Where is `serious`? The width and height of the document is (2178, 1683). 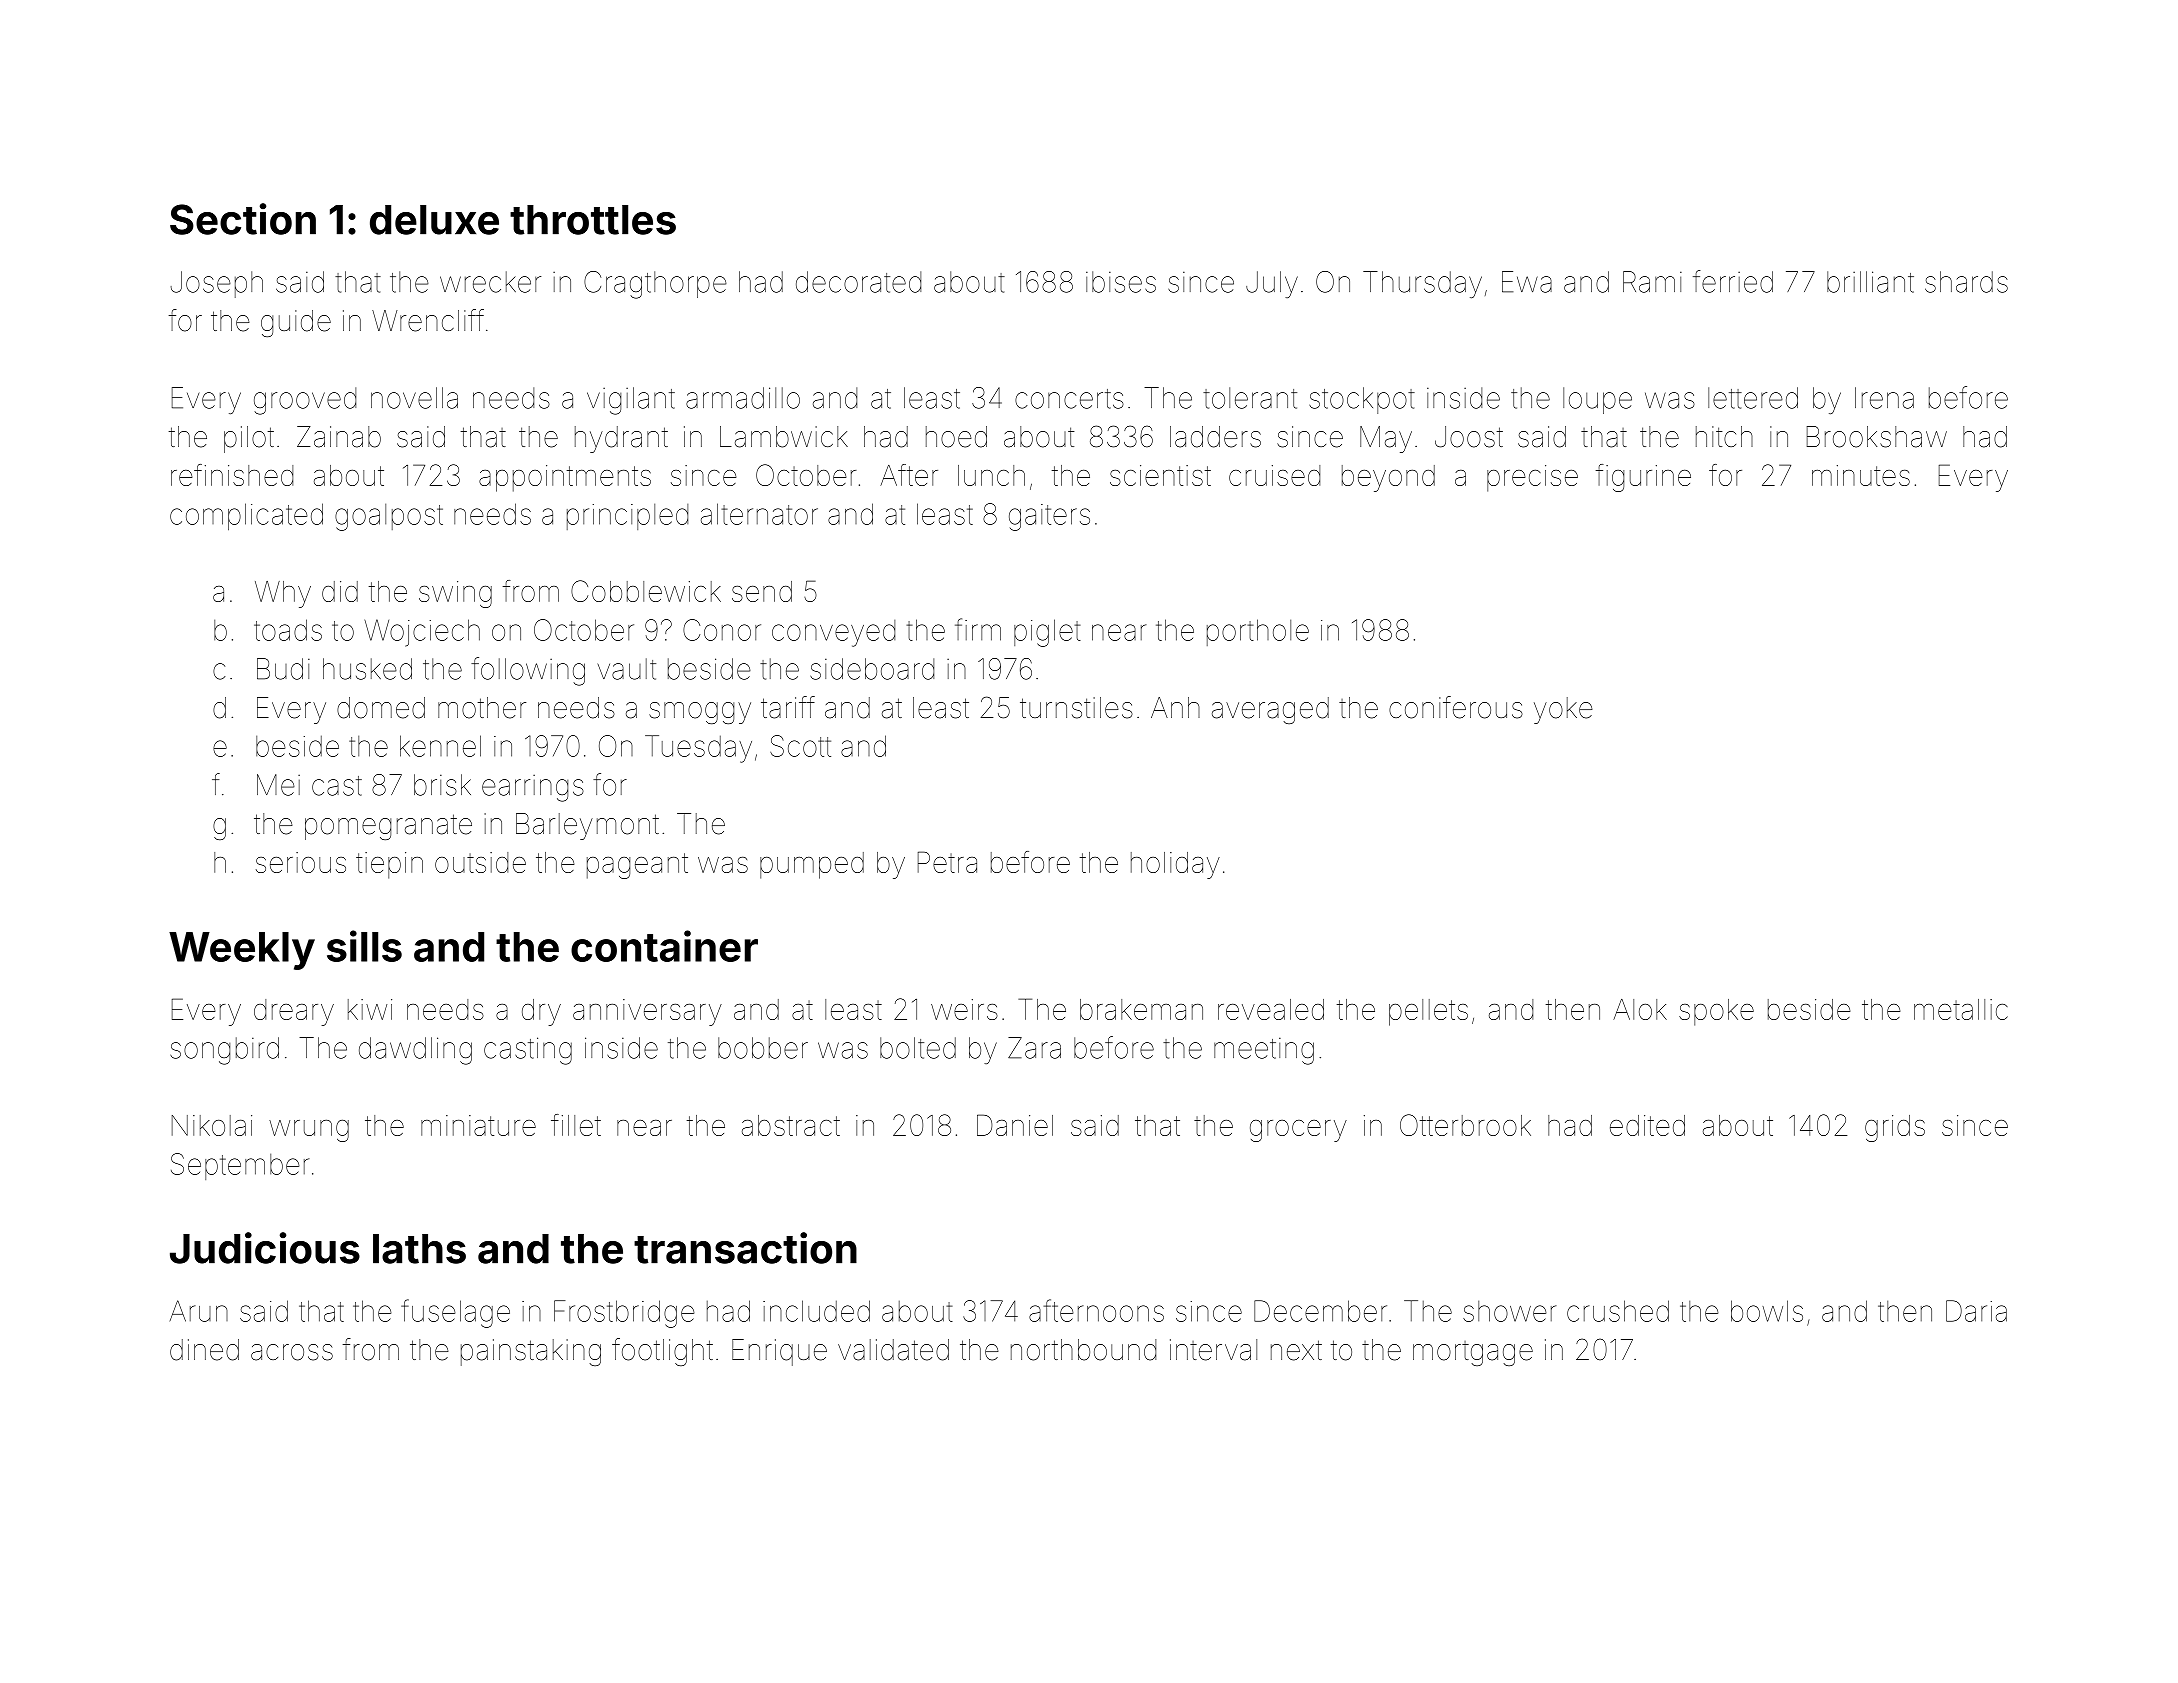
serious is located at coordinates (301, 862).
